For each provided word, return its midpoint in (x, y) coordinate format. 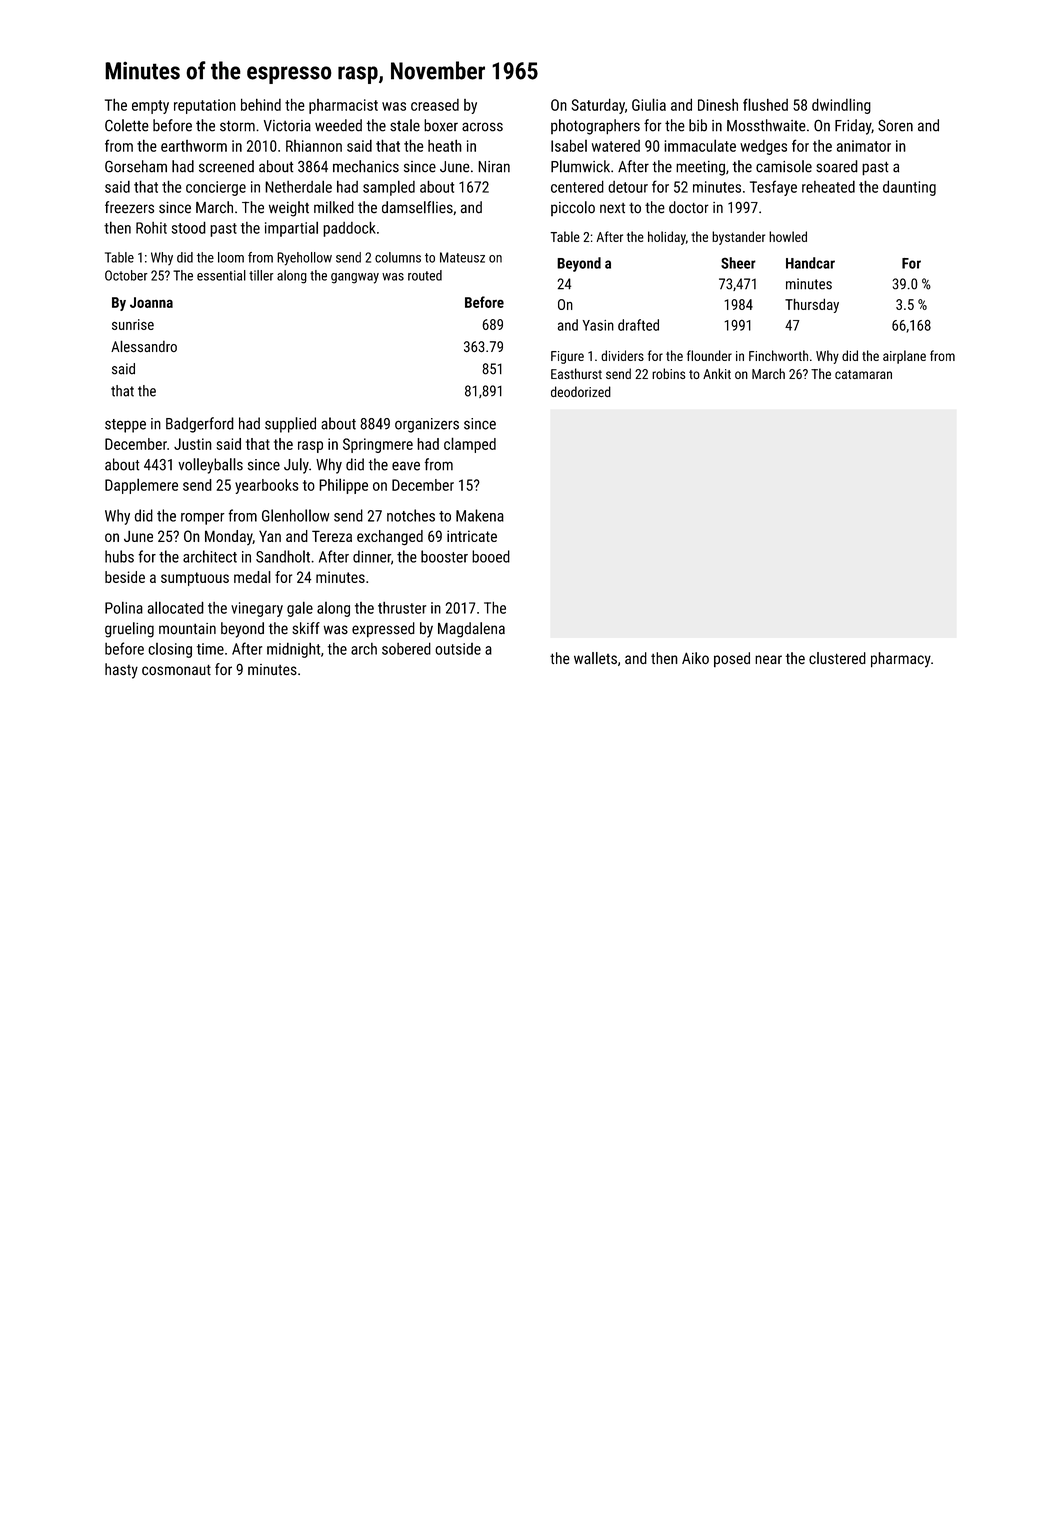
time (210, 649)
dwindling (841, 106)
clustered (837, 658)
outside (458, 649)
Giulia (649, 104)
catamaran (863, 374)
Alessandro (144, 346)
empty (150, 107)
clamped (470, 445)
